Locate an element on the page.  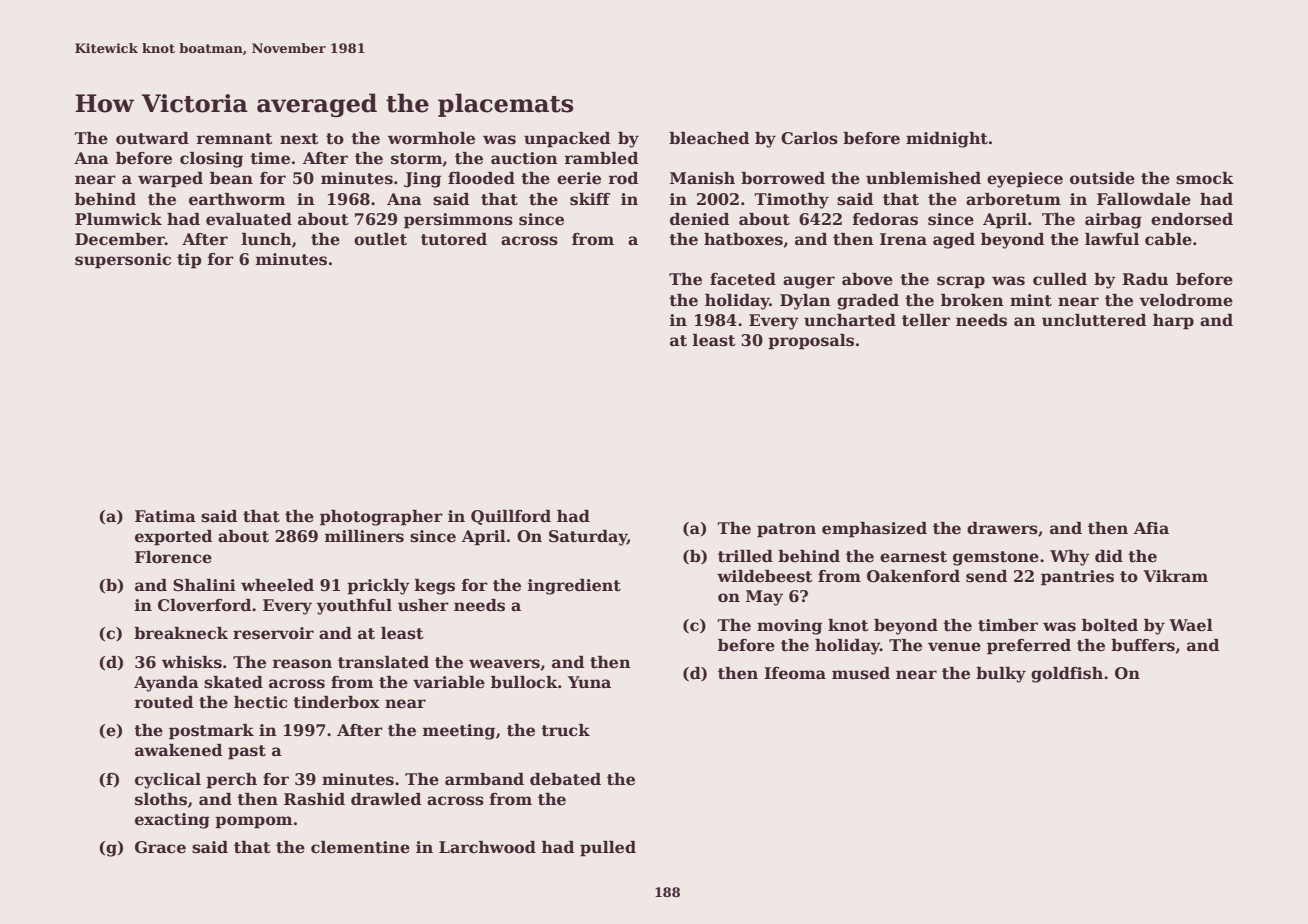
skated is located at coordinates (233, 682).
